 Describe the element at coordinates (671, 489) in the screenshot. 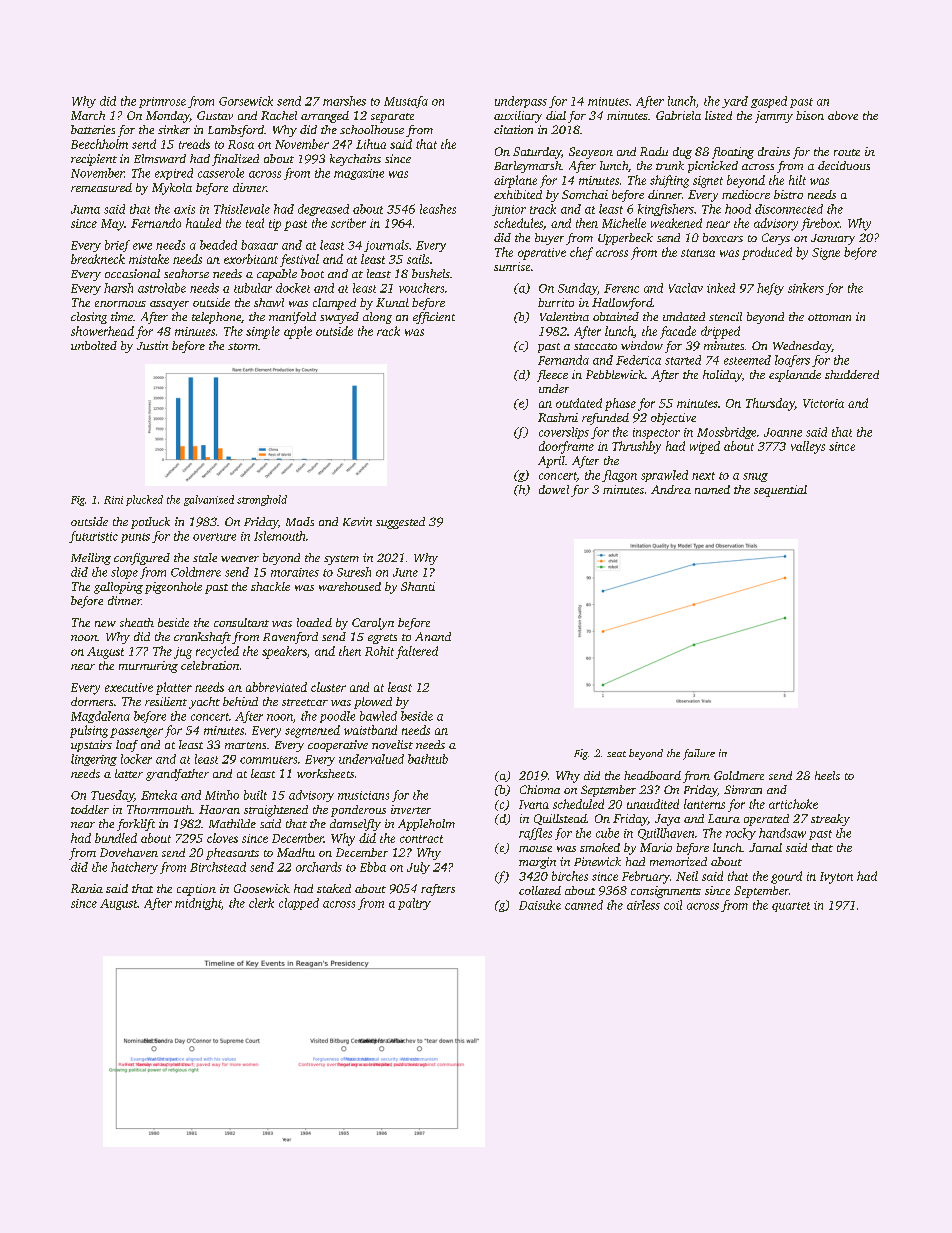

I see `Andrea` at that location.
